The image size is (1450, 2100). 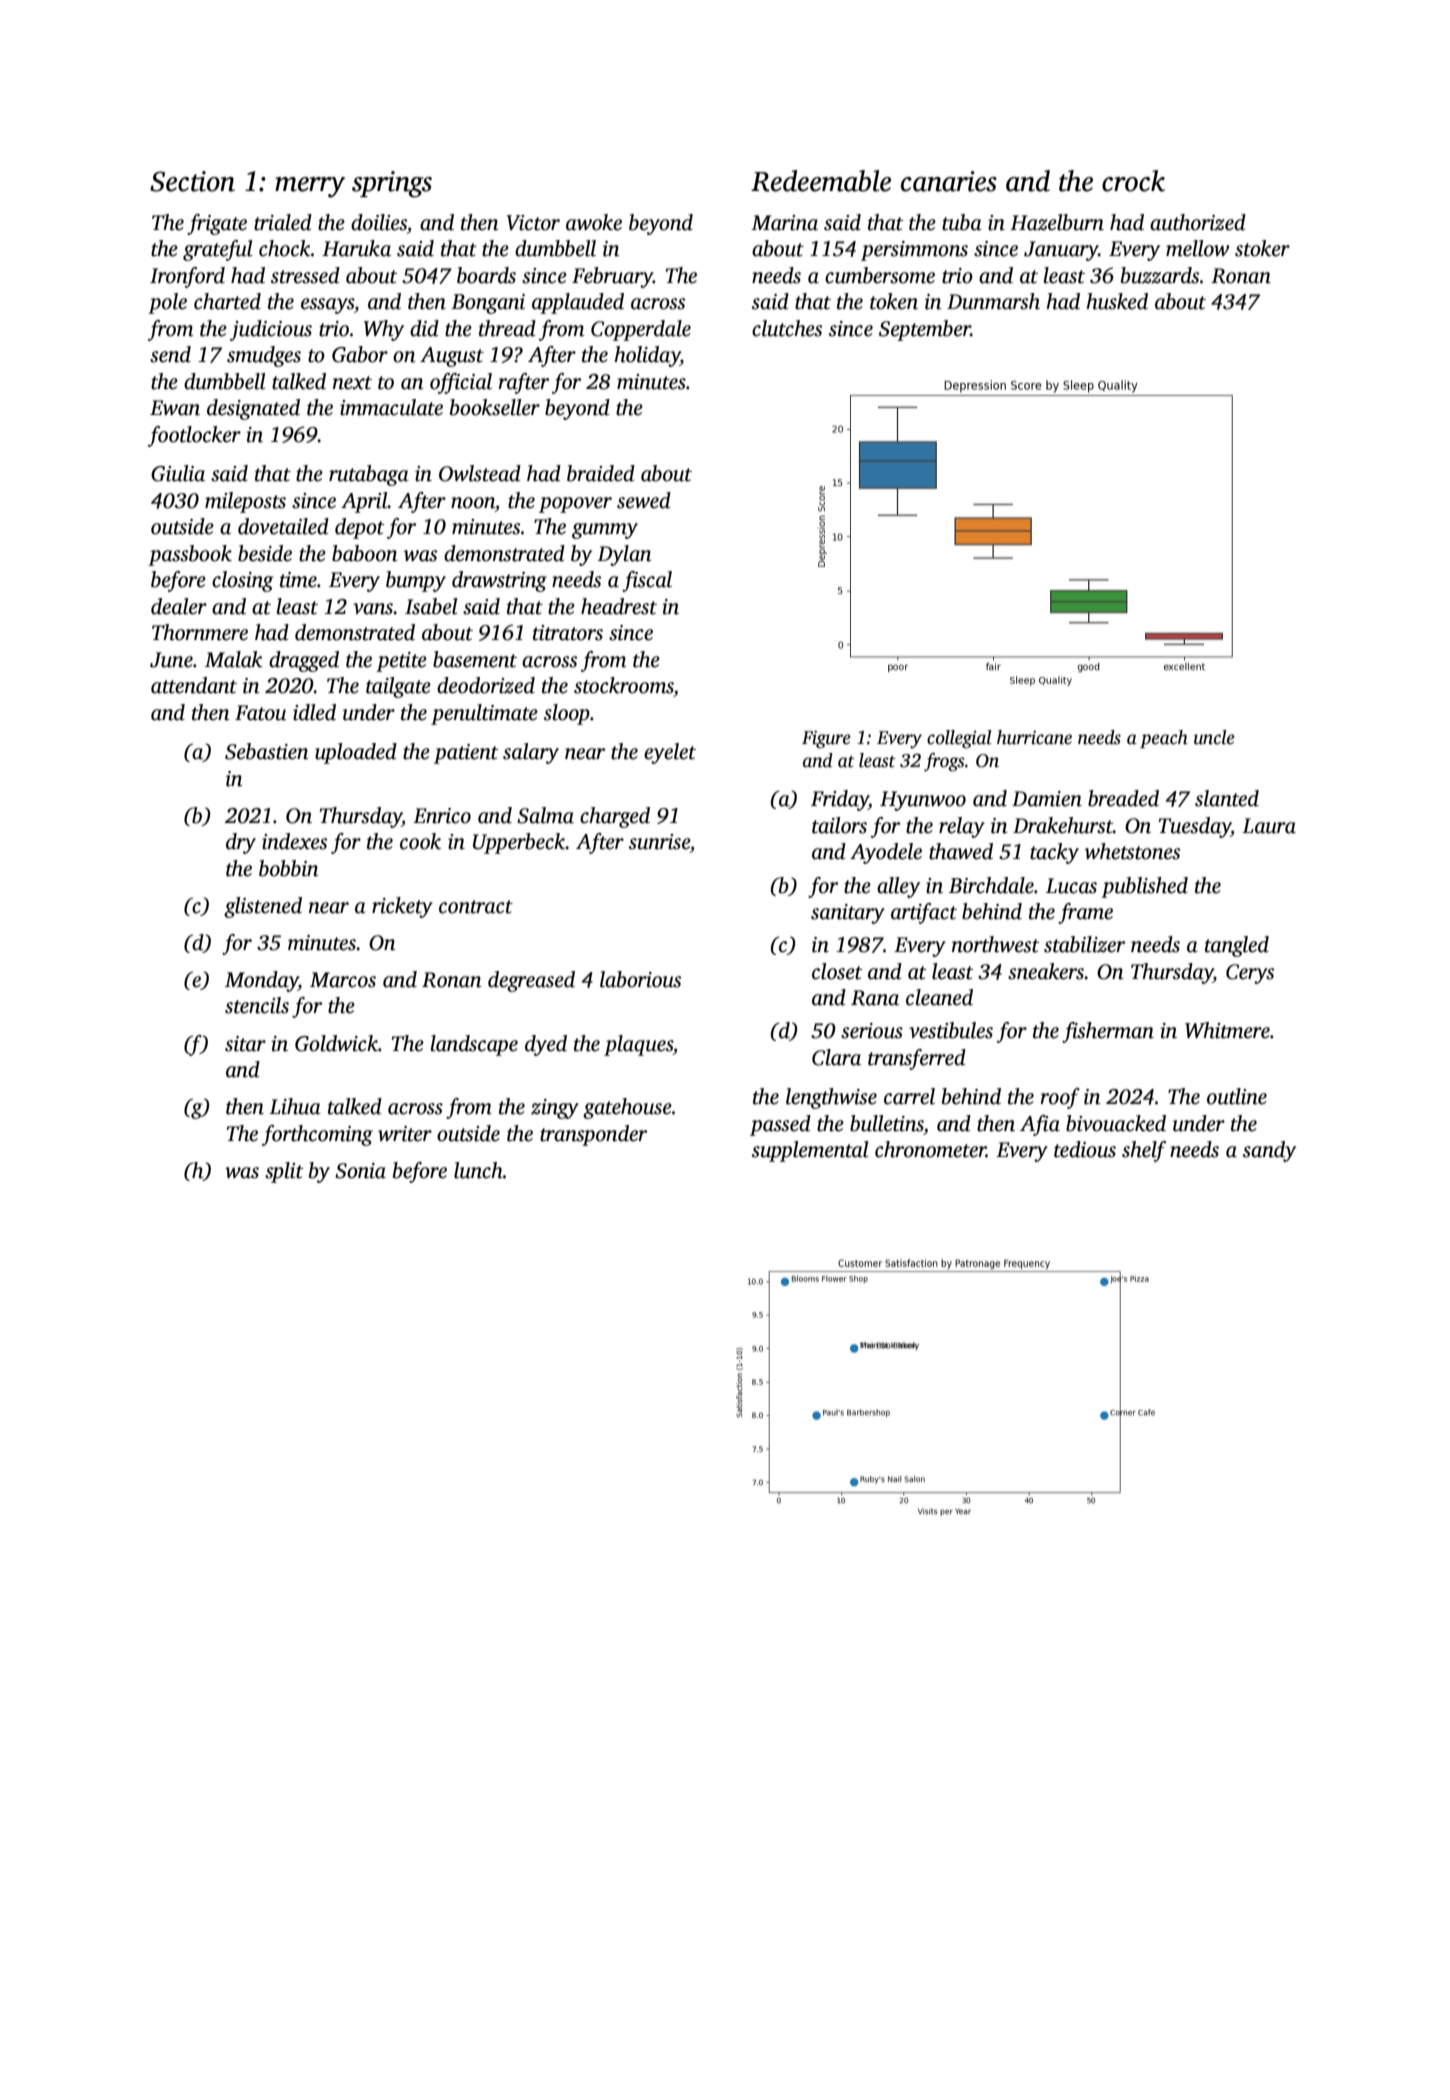 What do you see at coordinates (821, 181) in the page?
I see `Redeemable` at bounding box center [821, 181].
